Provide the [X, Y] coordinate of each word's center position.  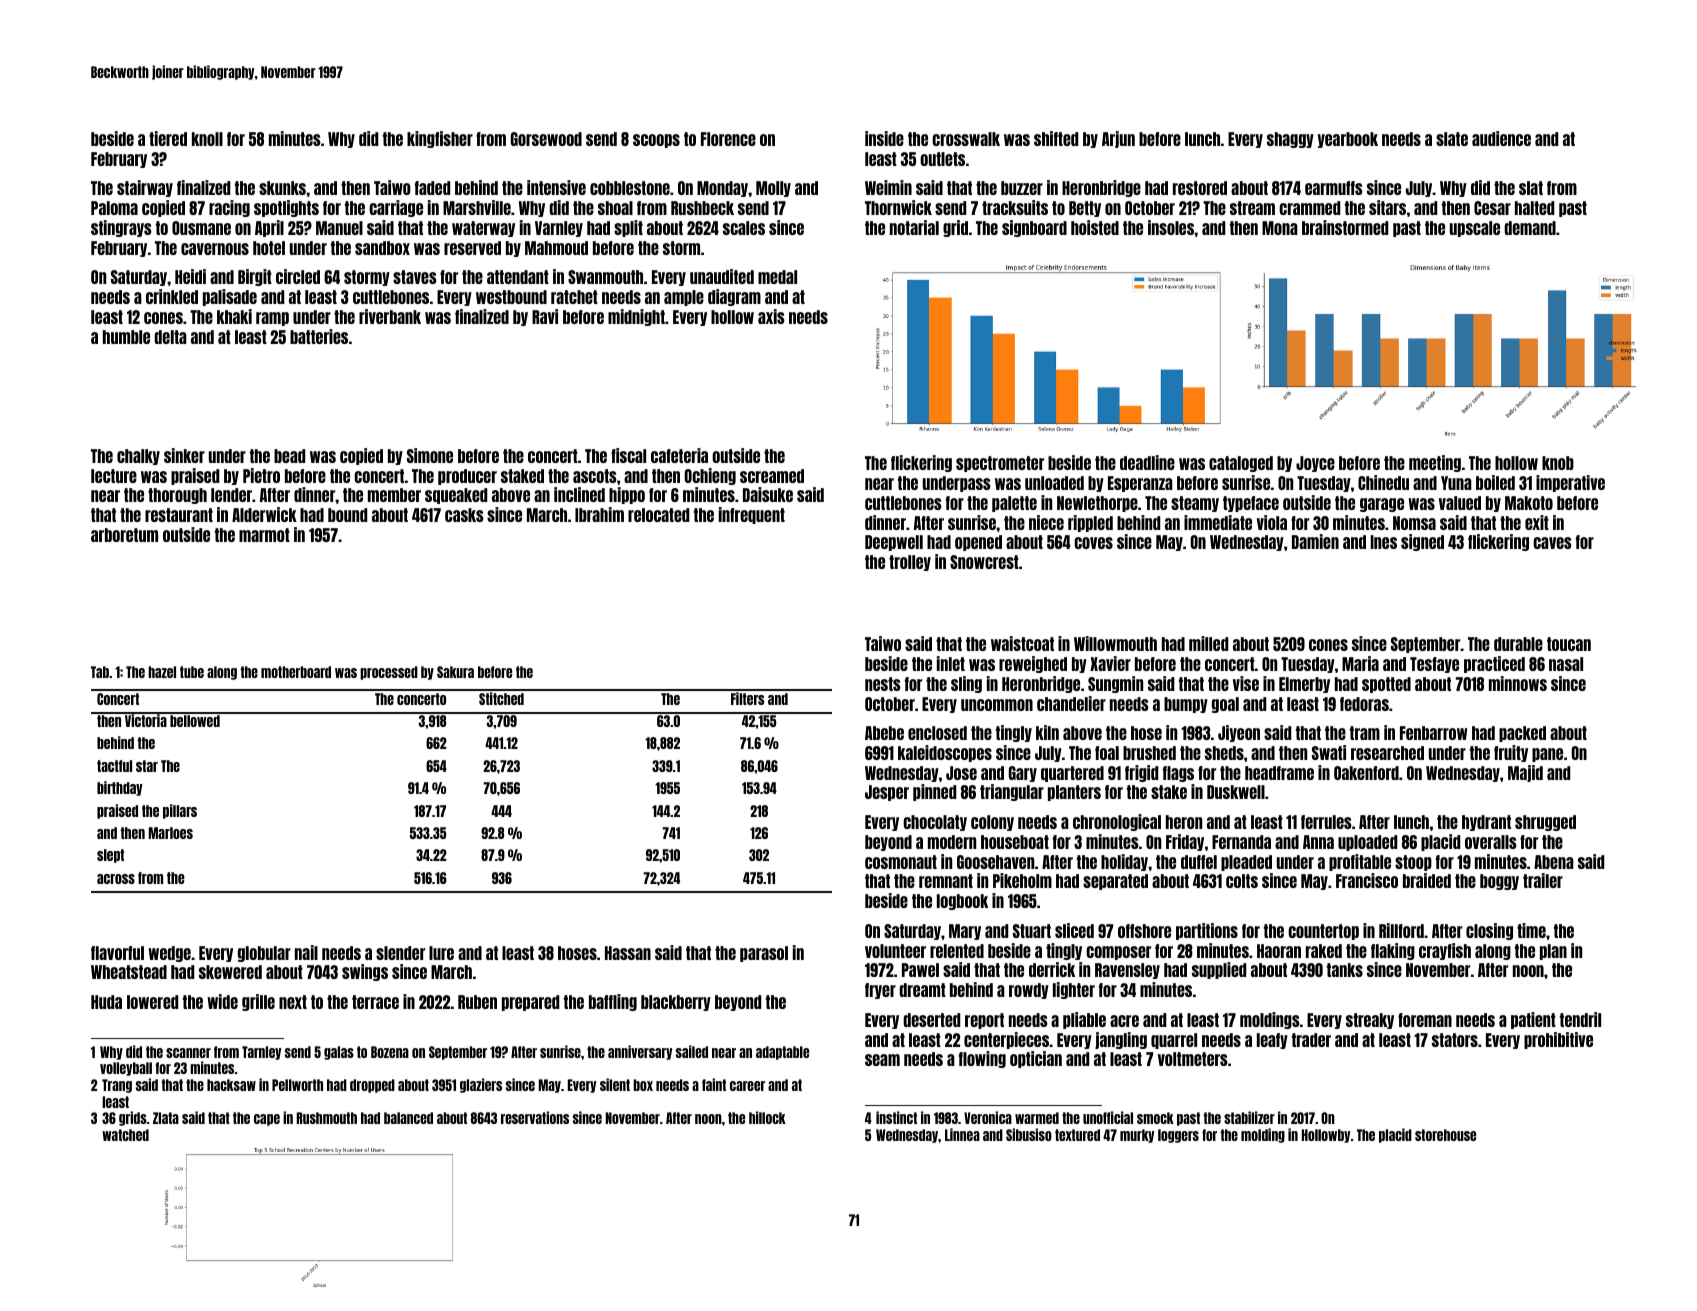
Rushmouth [327, 1118]
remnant [946, 881]
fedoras [1364, 704]
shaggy [1290, 140]
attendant [518, 277]
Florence [728, 139]
